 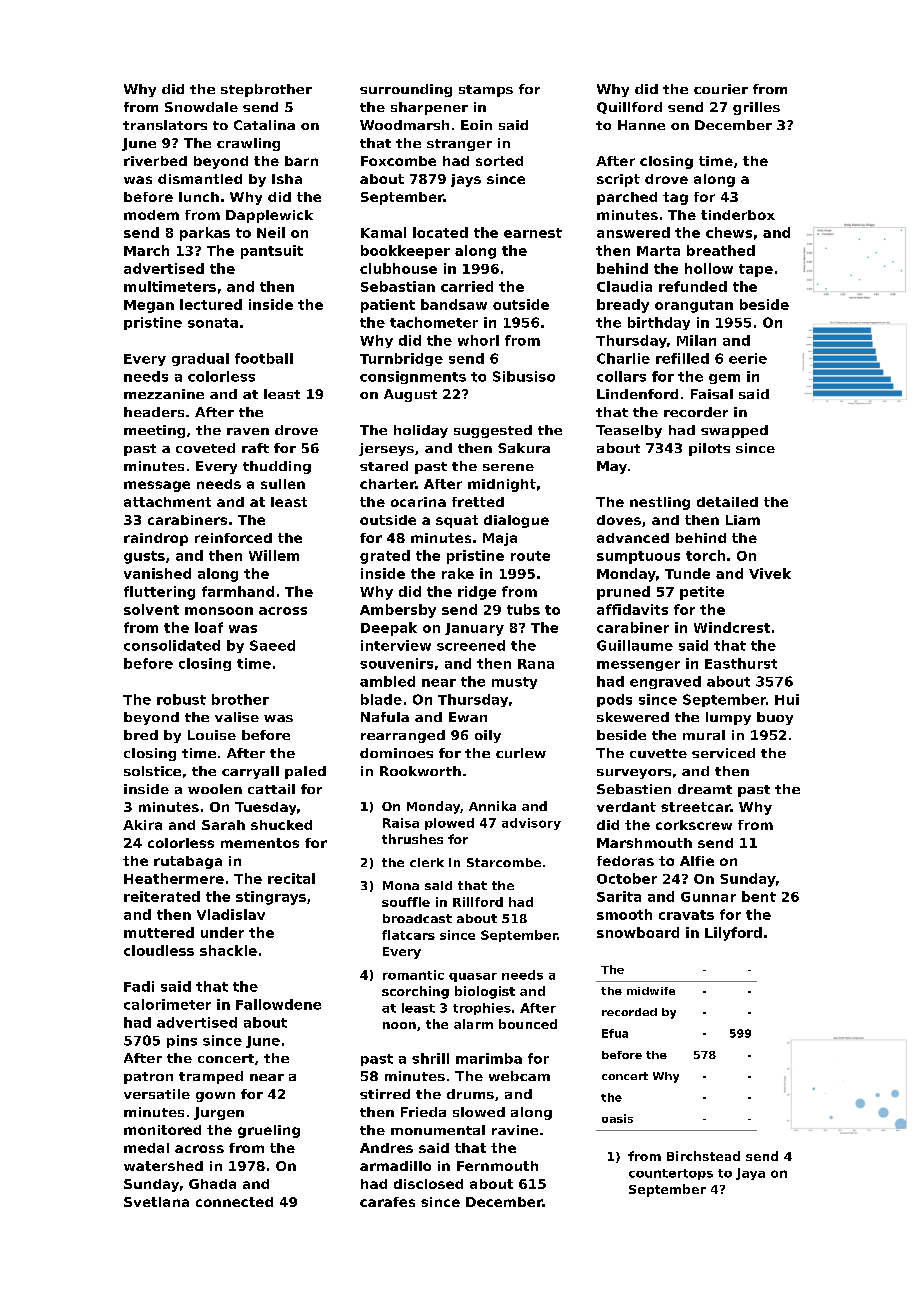 What do you see at coordinates (399, 1025) in the document?
I see `noon` at bounding box center [399, 1025].
